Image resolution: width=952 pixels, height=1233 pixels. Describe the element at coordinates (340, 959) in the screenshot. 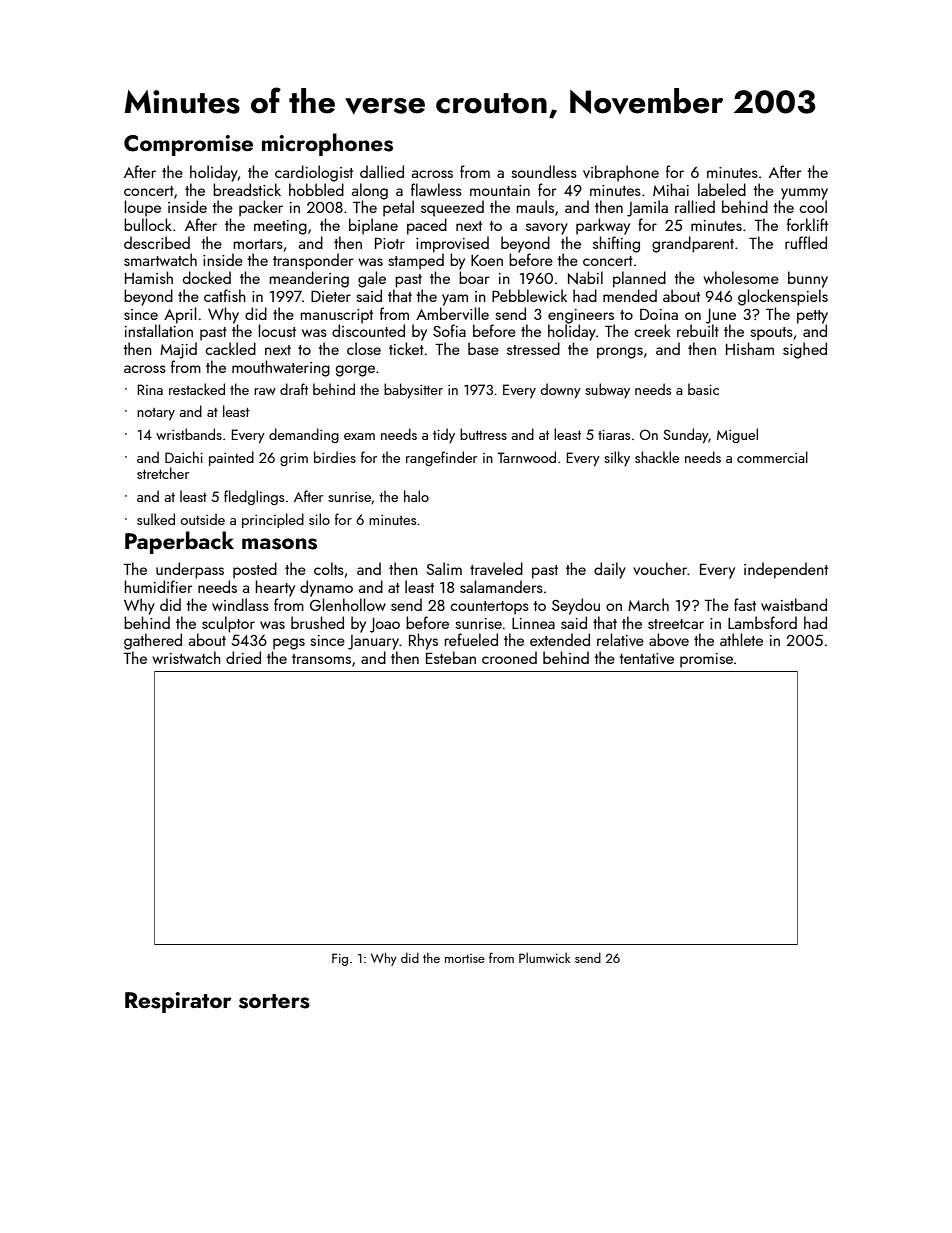

I see `Fig` at that location.
